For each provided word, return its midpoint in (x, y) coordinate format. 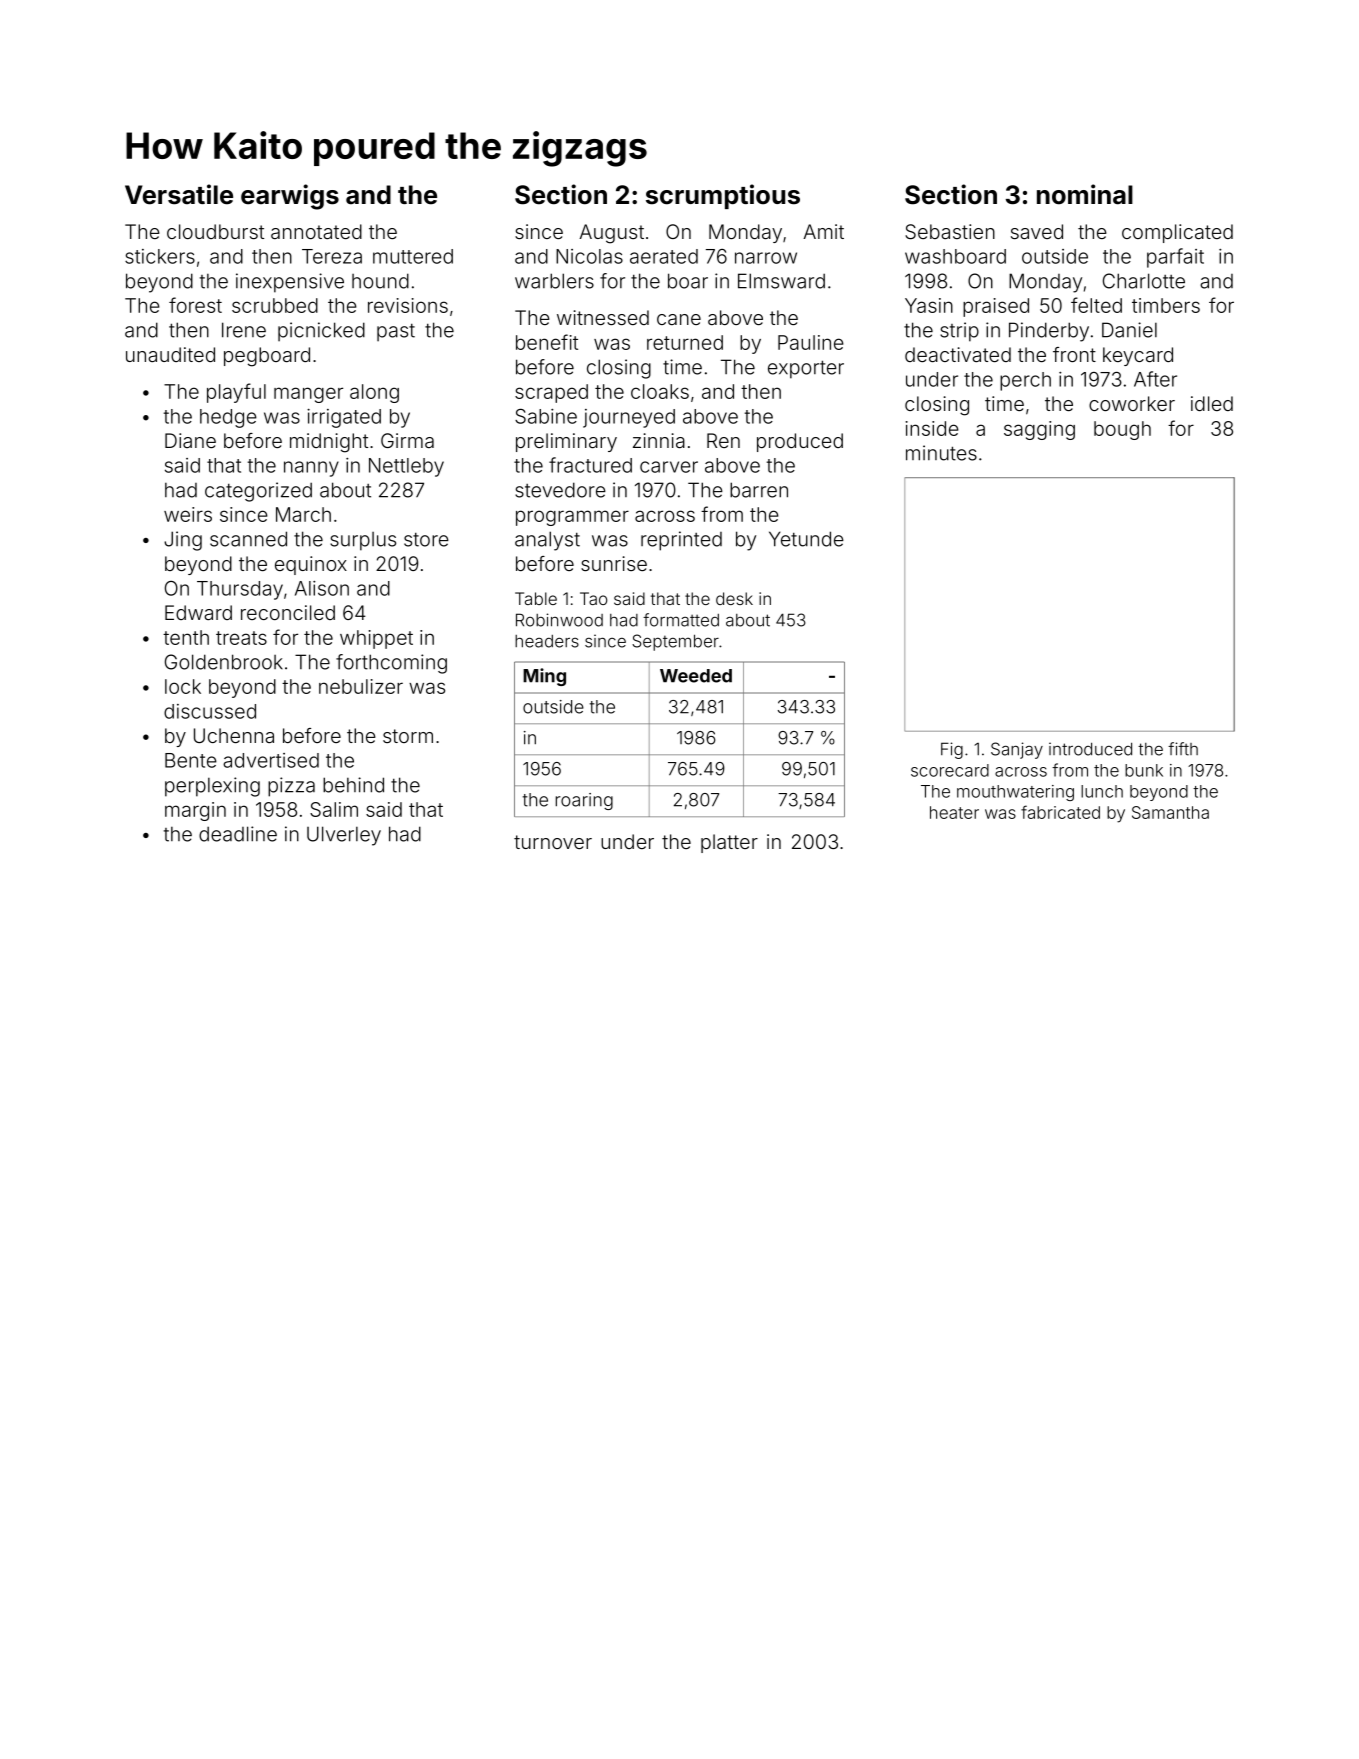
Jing (183, 541)
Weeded (696, 676)
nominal (1085, 194)
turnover (553, 842)
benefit (547, 342)
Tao (593, 598)
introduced (1090, 749)
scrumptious (723, 196)
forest (195, 305)
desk (734, 598)
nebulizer (361, 686)
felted (1096, 305)
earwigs (290, 197)
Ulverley (344, 836)
